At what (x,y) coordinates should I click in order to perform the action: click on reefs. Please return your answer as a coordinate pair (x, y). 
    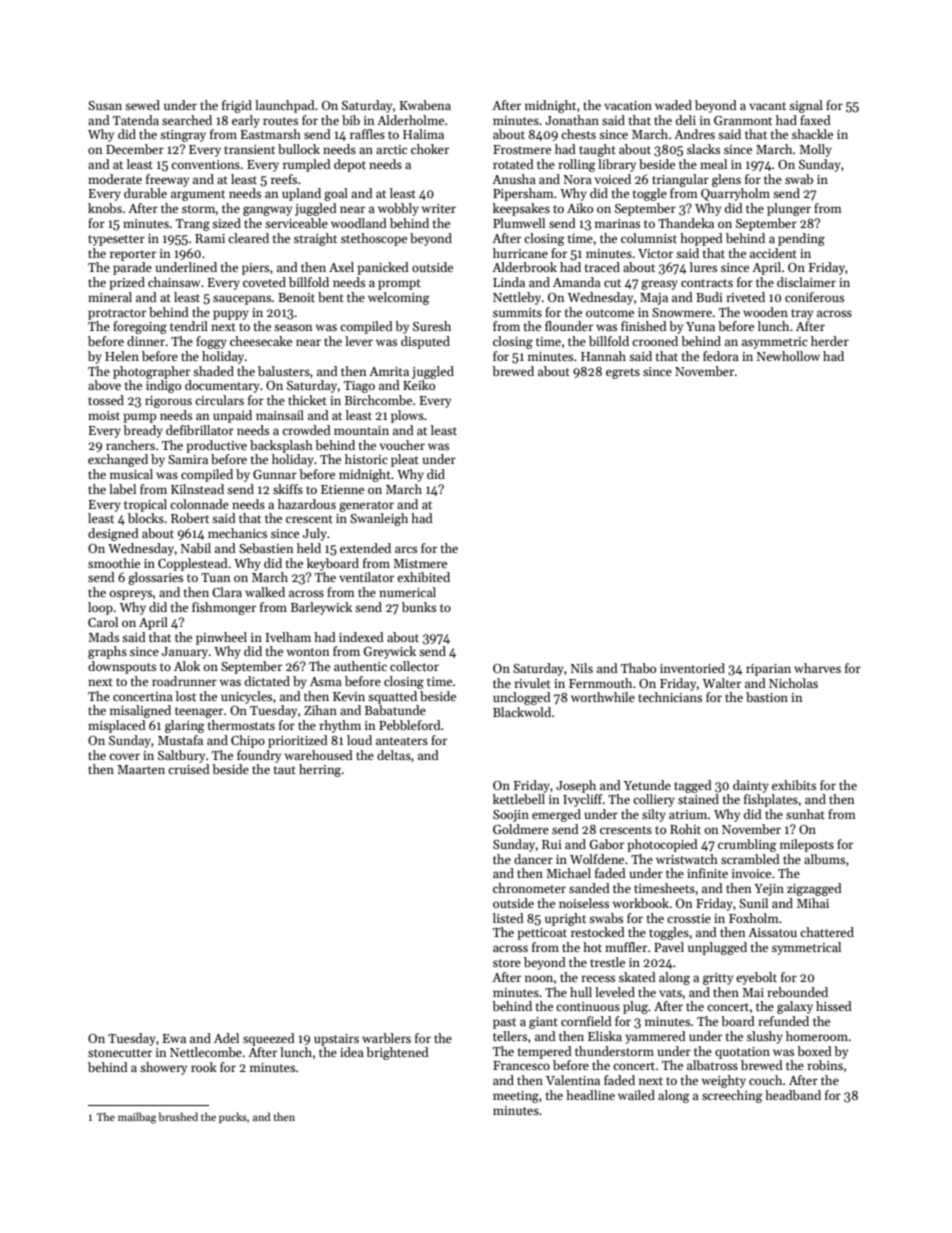
    Looking at the image, I should click on (284, 179).
